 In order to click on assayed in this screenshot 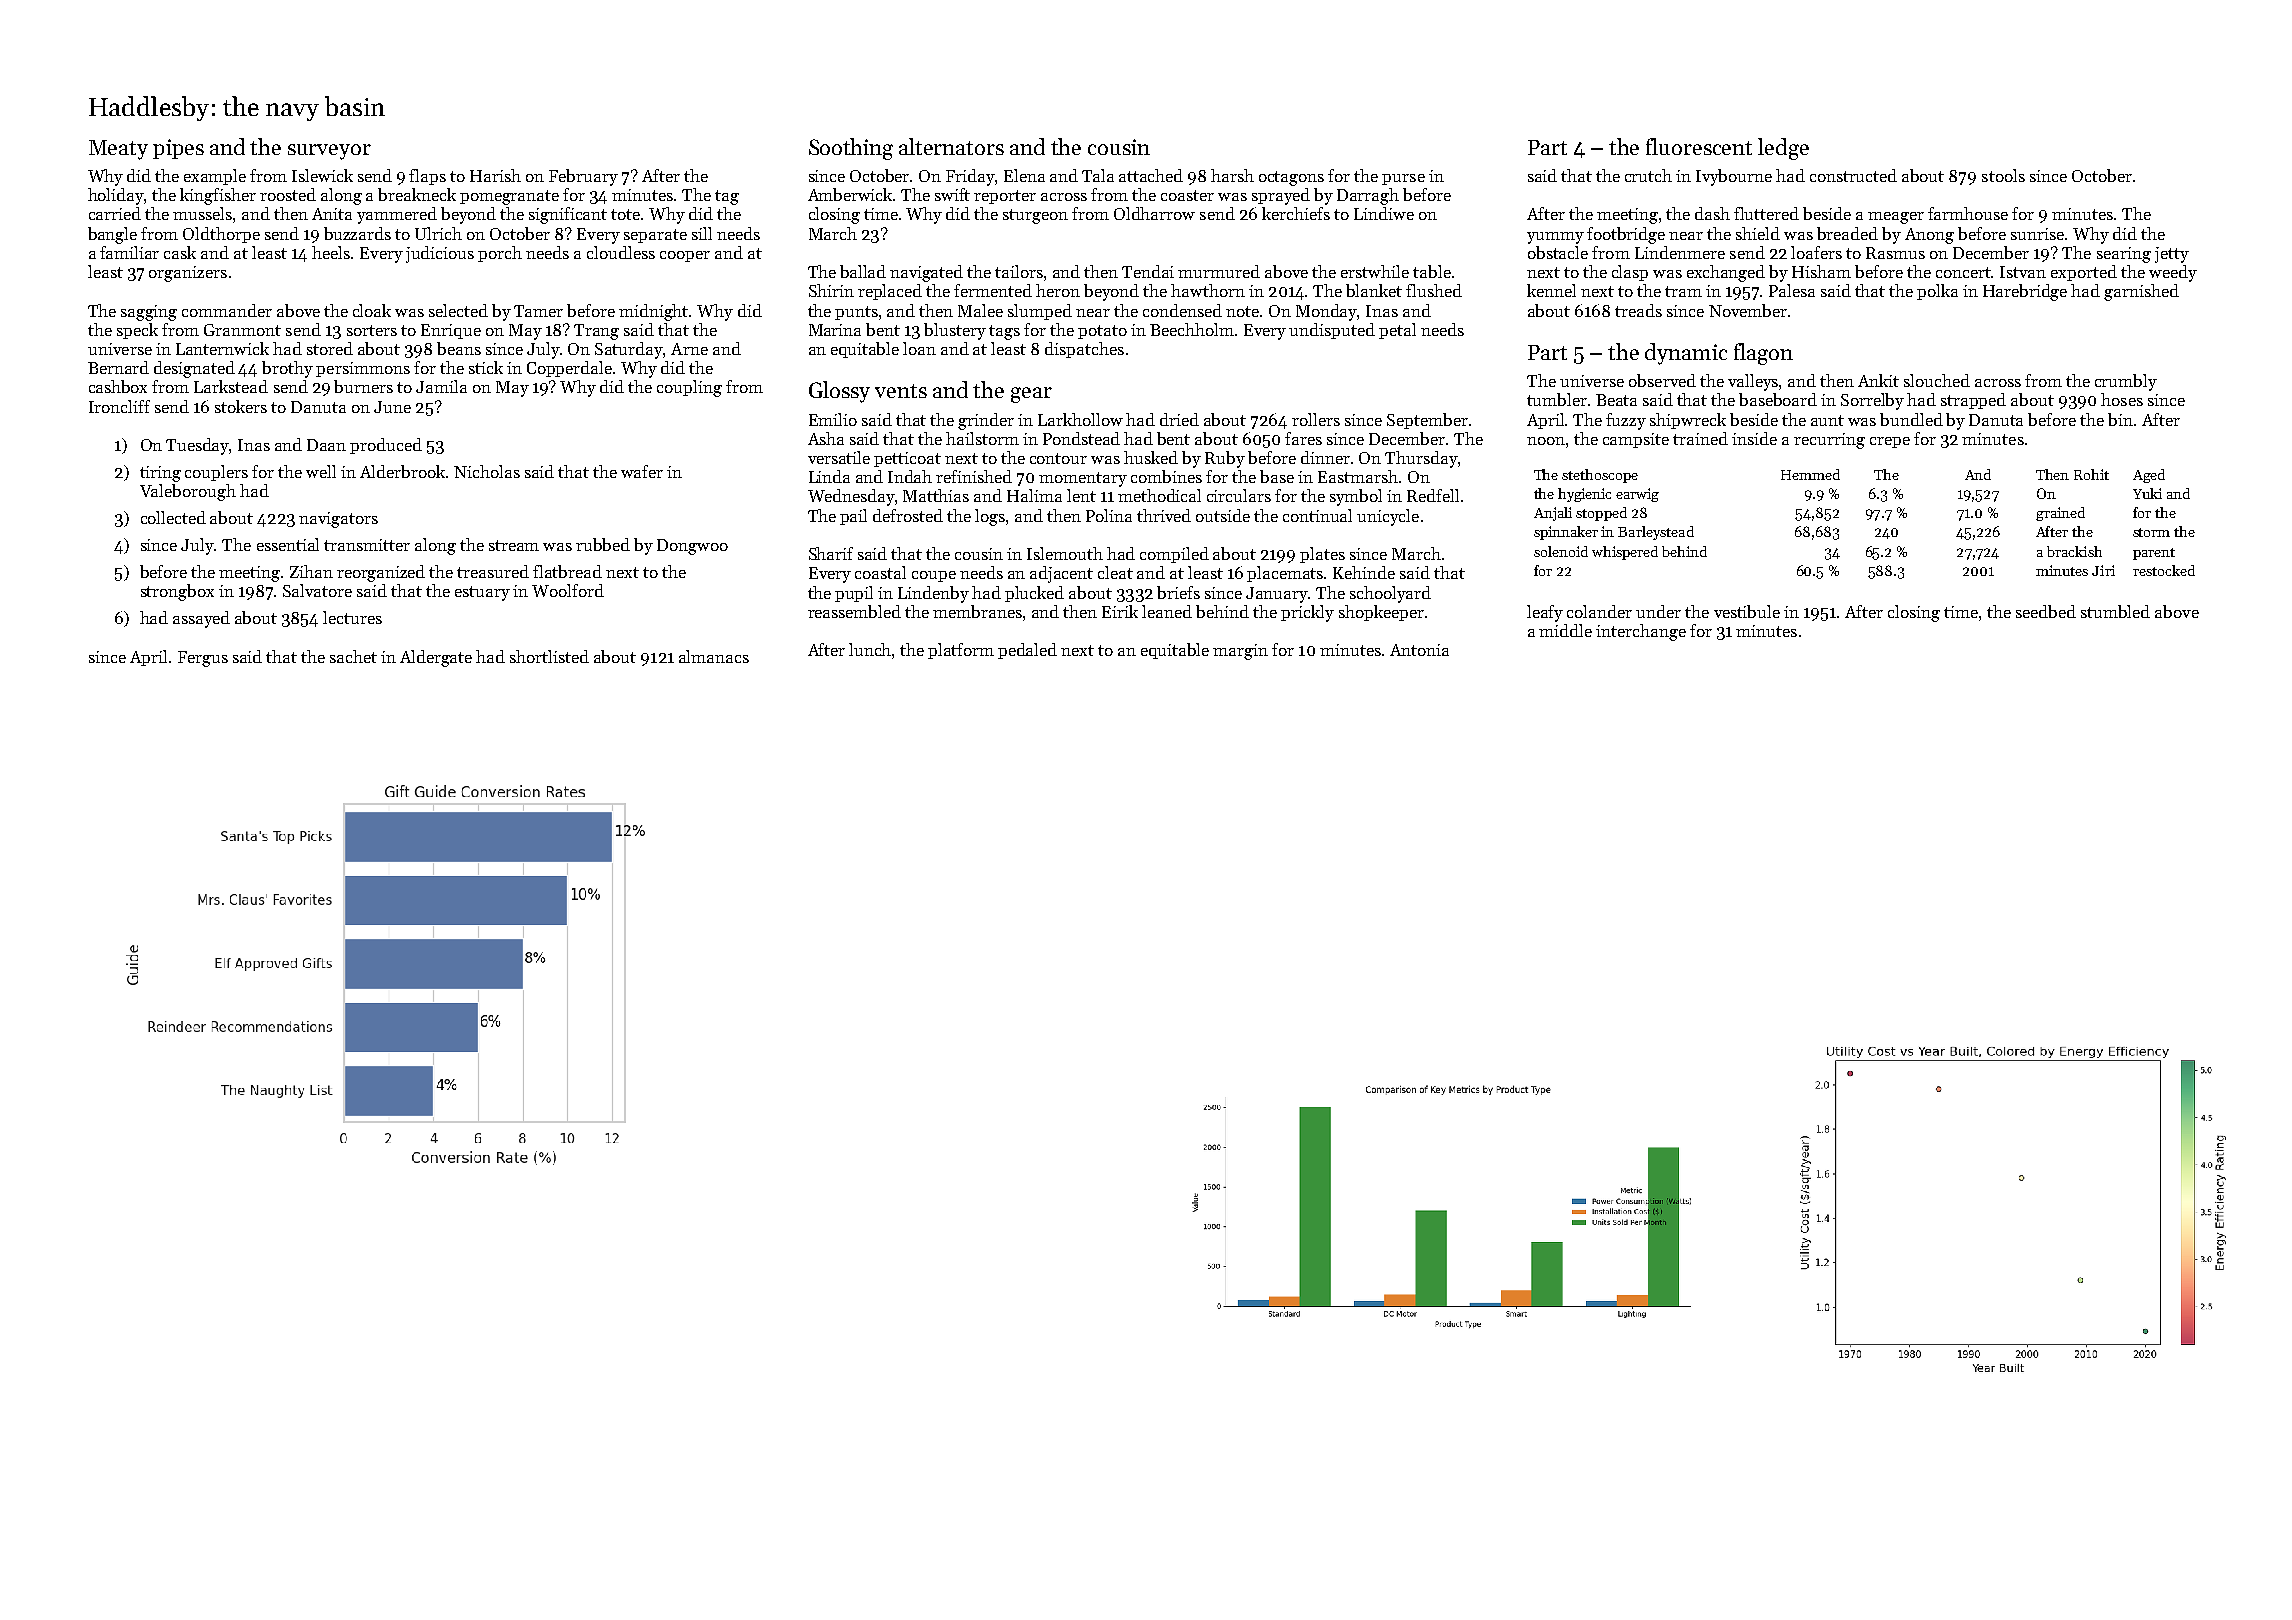, I will do `click(201, 619)`.
